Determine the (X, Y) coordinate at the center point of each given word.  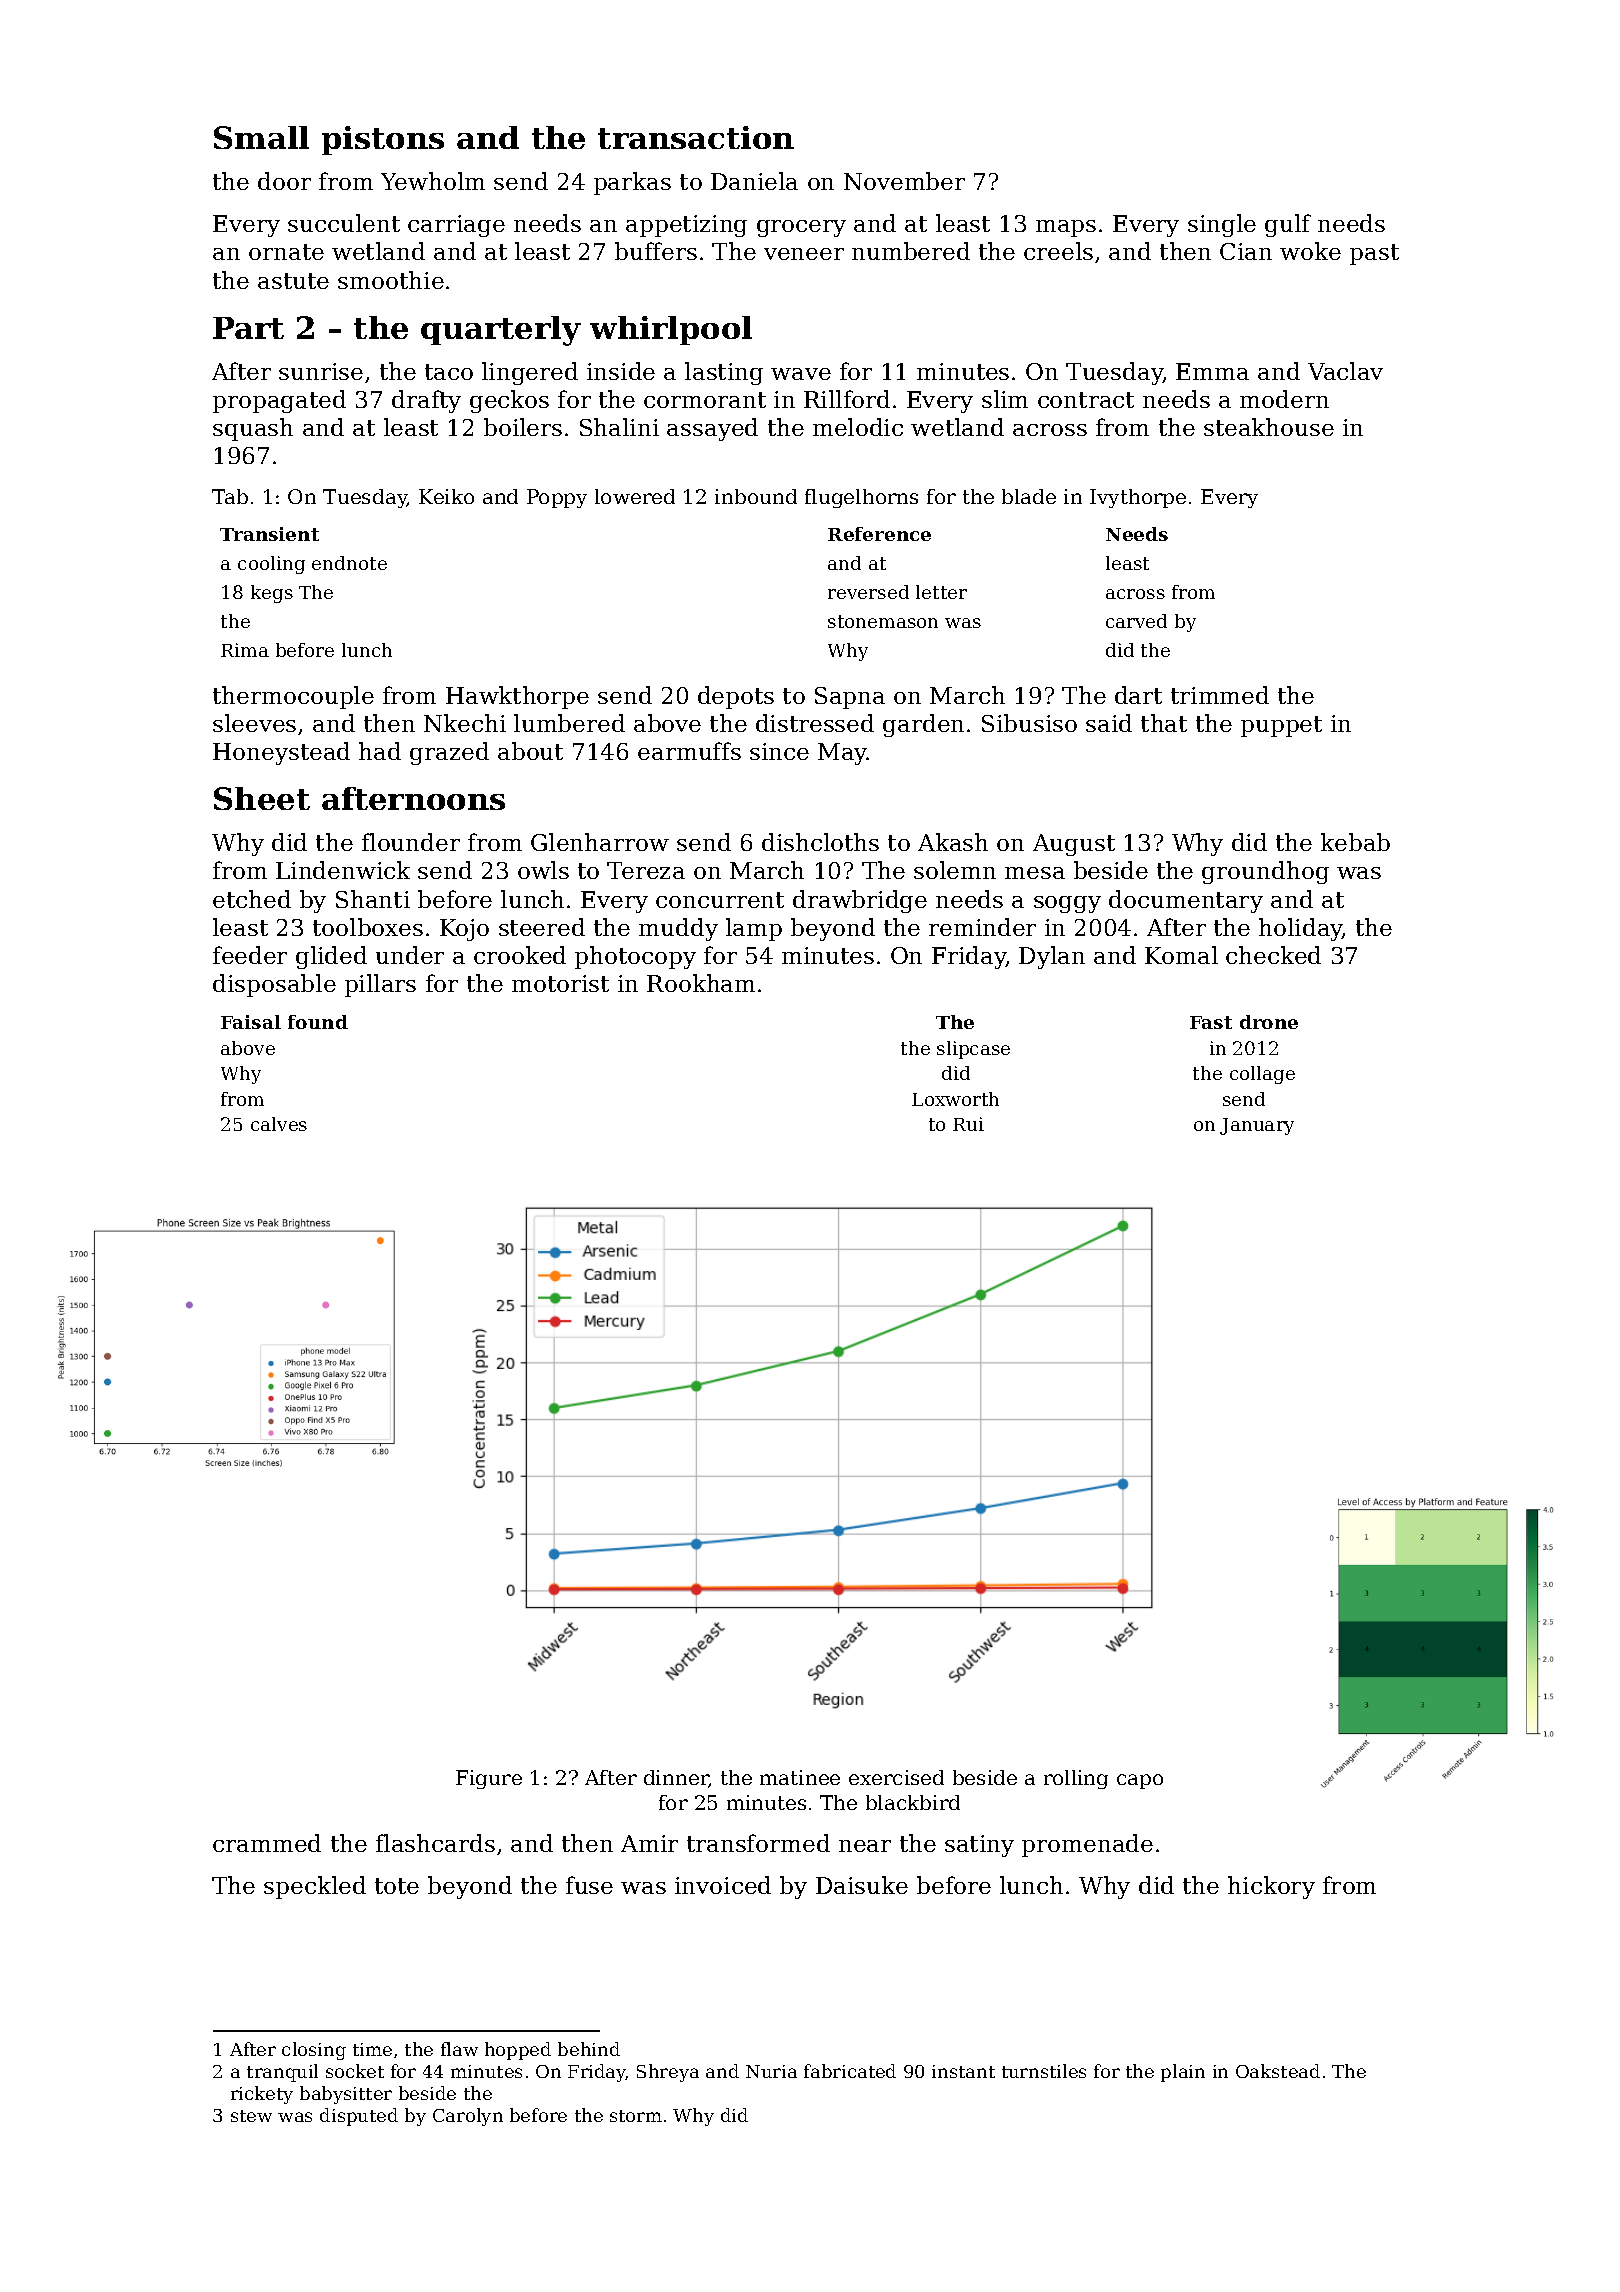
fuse (589, 1885)
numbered (911, 251)
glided (331, 957)
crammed (267, 1843)
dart (1138, 695)
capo (1140, 1781)
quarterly (501, 331)
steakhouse (1269, 427)
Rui (968, 1124)
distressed (815, 723)
